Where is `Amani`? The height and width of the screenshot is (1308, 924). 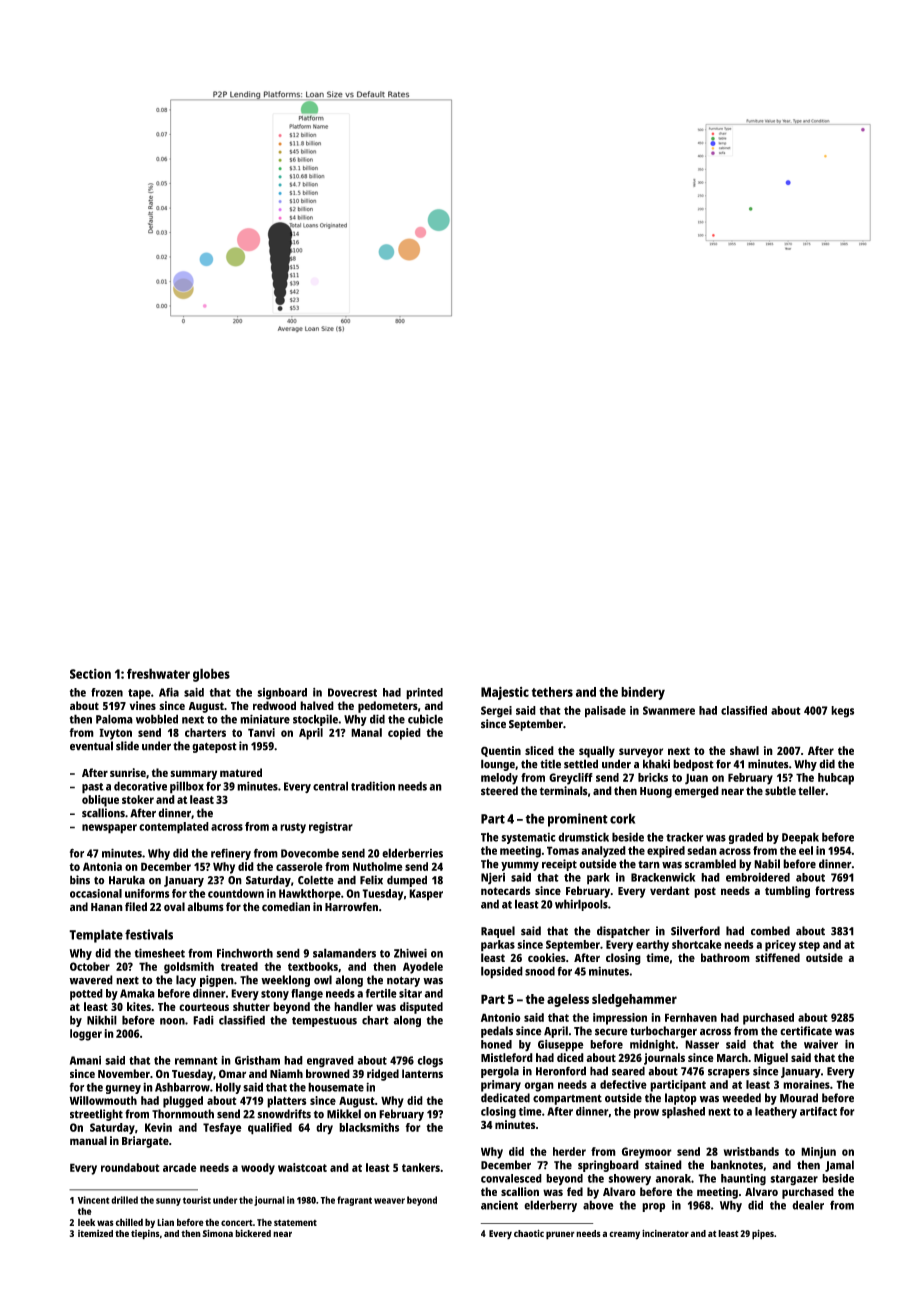
Amani is located at coordinates (85, 1060).
